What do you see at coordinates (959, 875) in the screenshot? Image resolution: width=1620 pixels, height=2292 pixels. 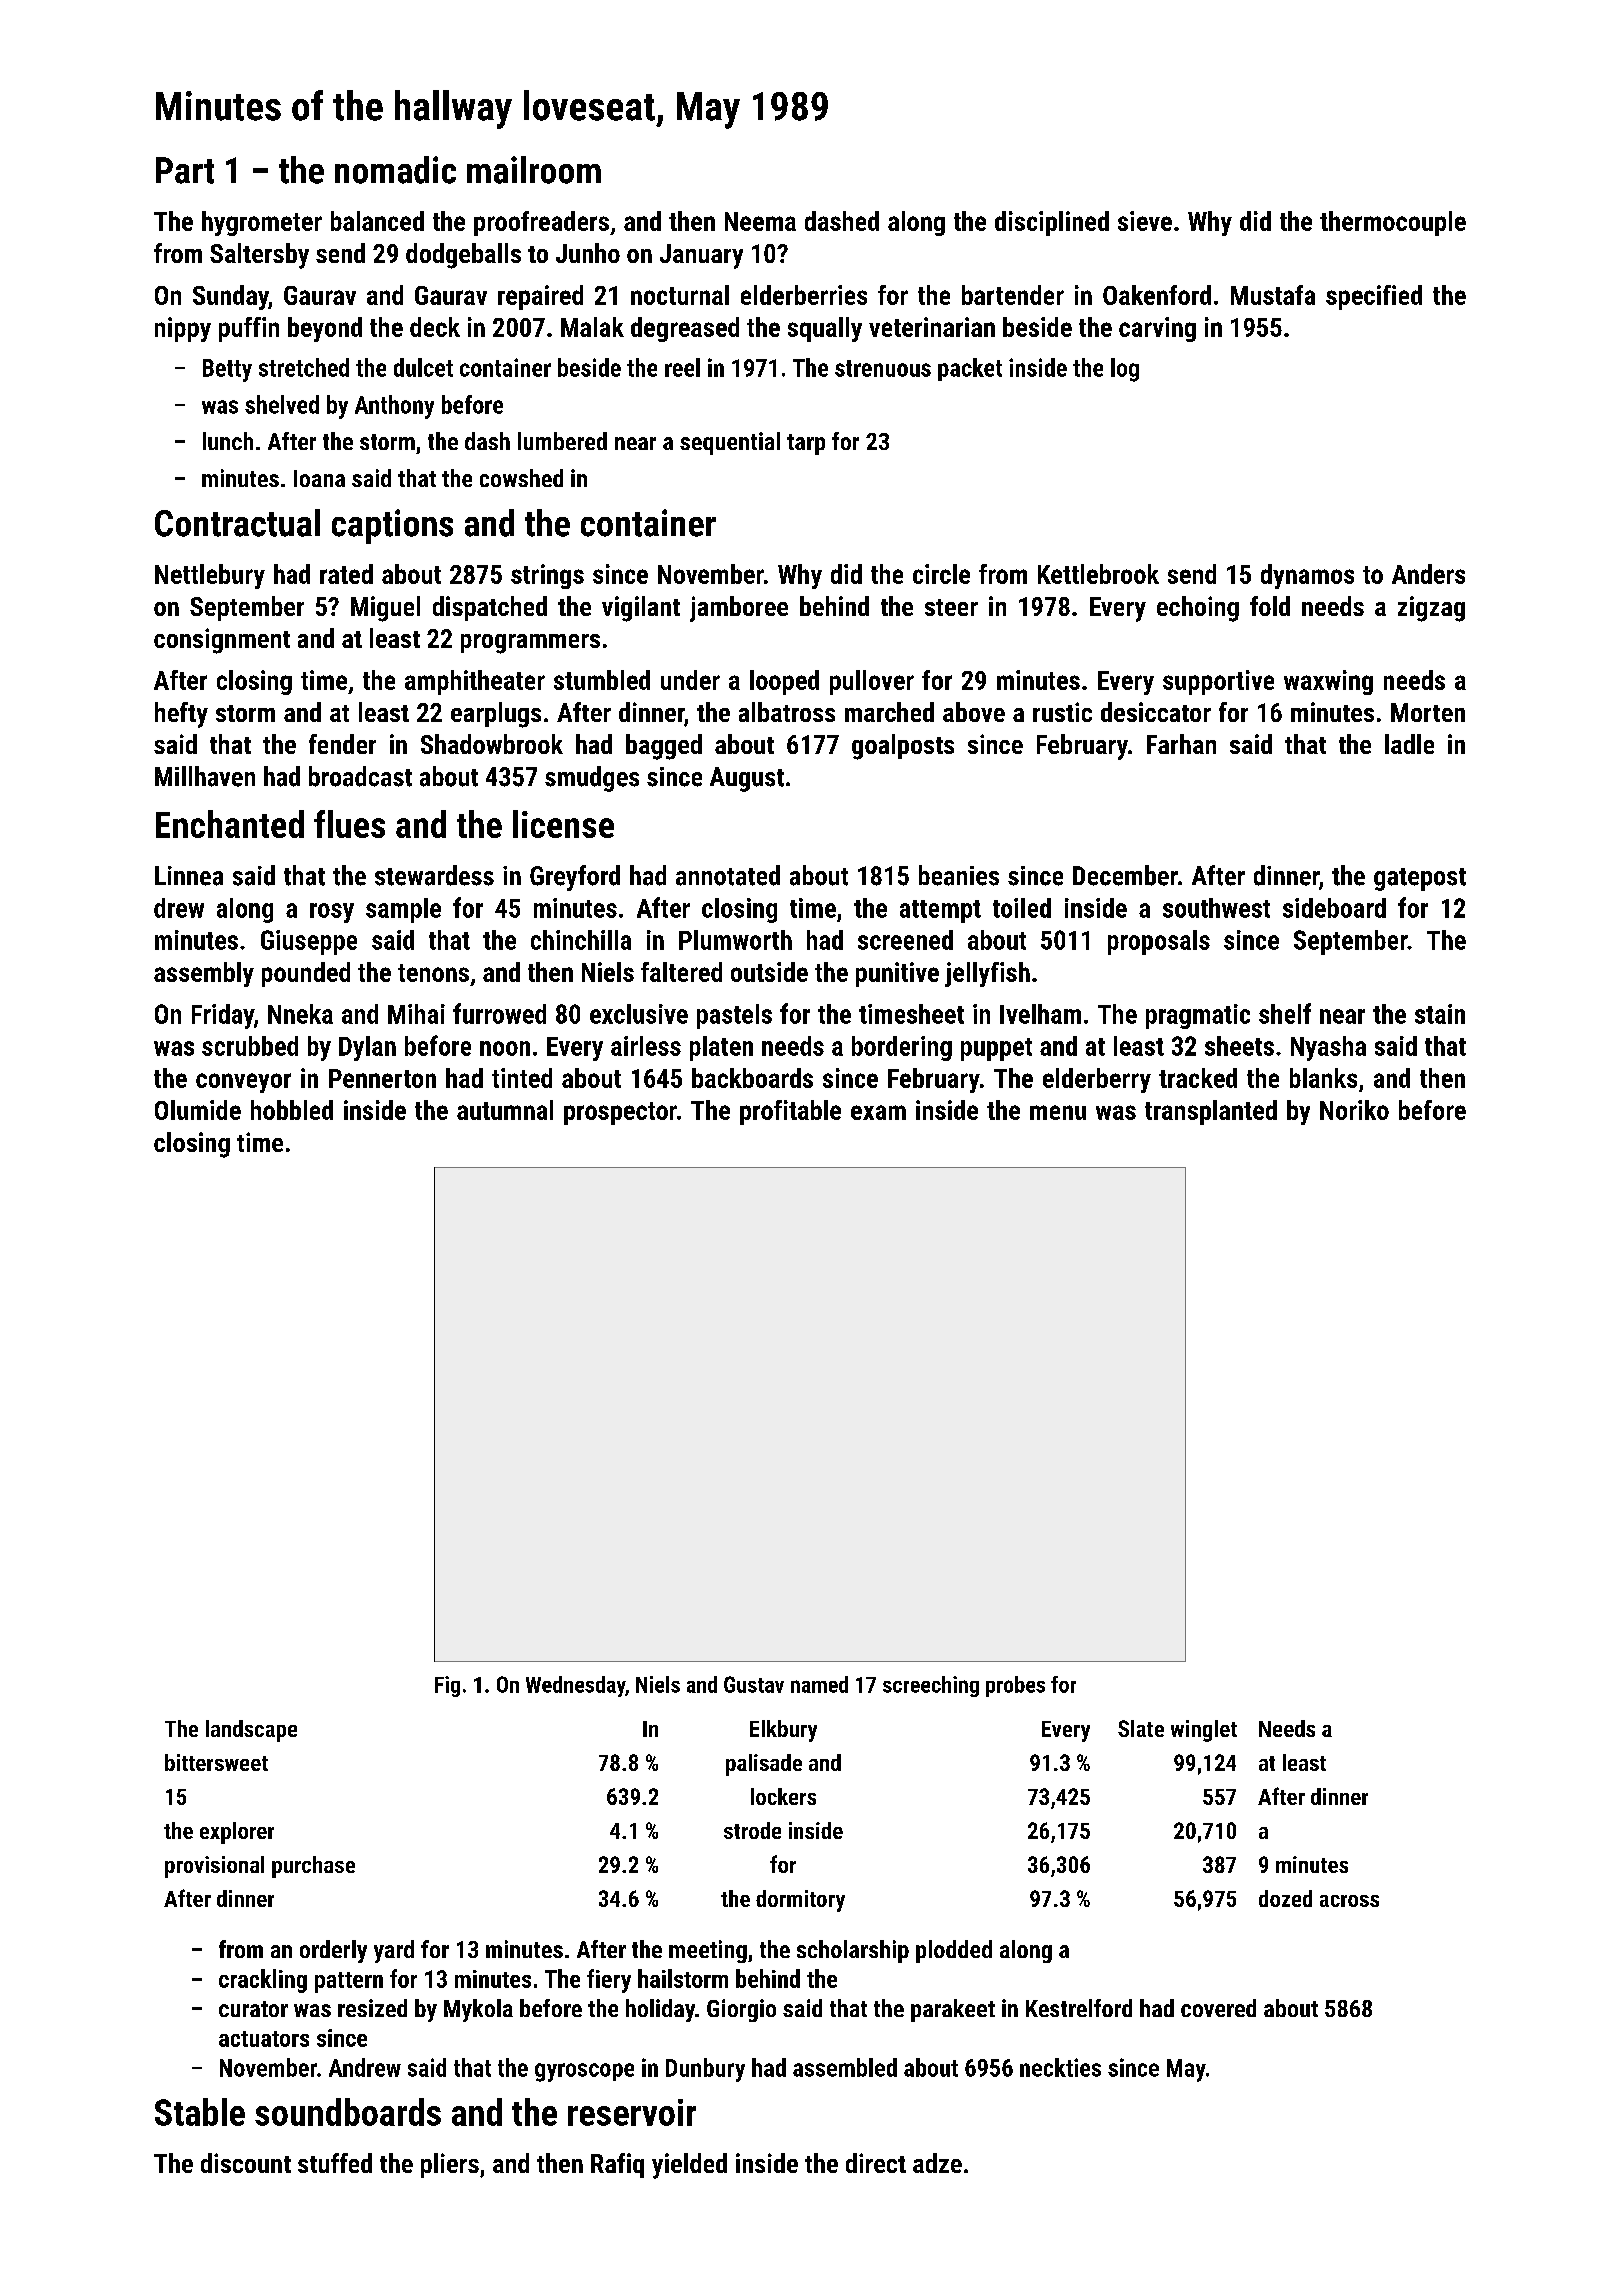 I see `beanies` at bounding box center [959, 875].
